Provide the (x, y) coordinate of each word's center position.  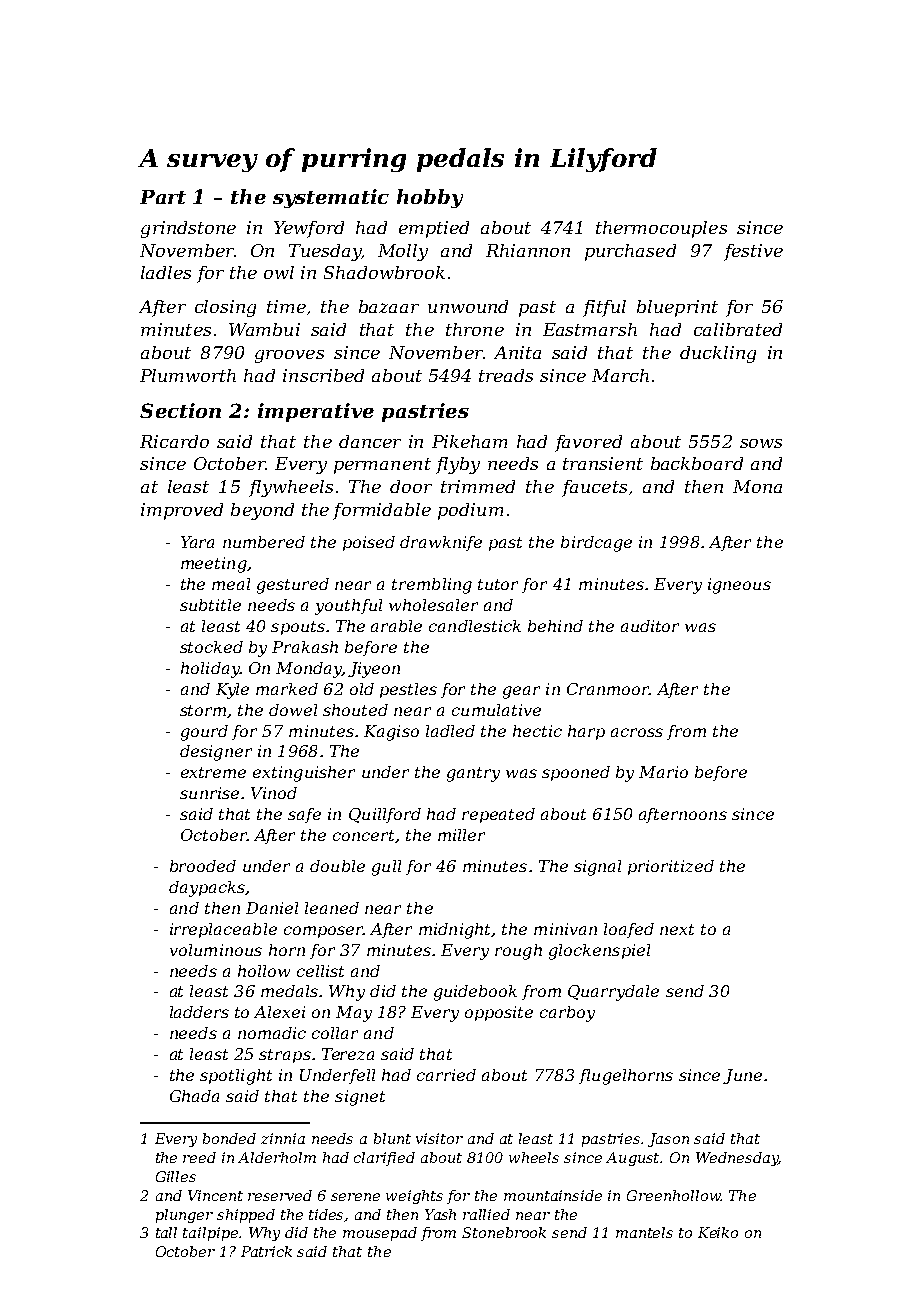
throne (475, 329)
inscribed (323, 375)
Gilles (176, 1176)
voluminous (216, 950)
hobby (430, 198)
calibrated (738, 329)
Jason (668, 1140)
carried (446, 1075)
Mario (663, 772)
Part (163, 197)
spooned (576, 773)
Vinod (274, 793)
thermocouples (661, 229)
